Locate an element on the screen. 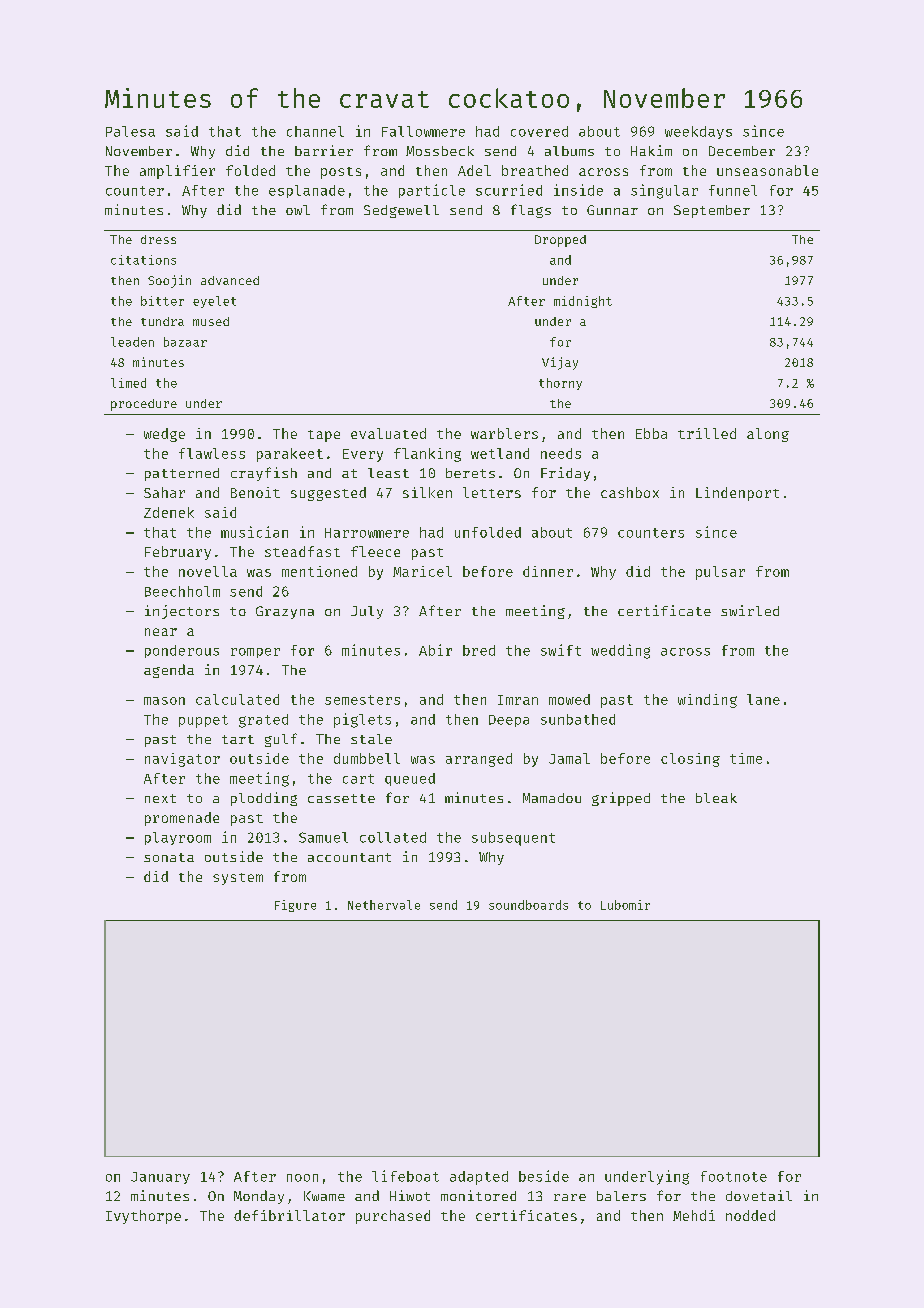 This screenshot has width=924, height=1308. rare is located at coordinates (570, 1197).
